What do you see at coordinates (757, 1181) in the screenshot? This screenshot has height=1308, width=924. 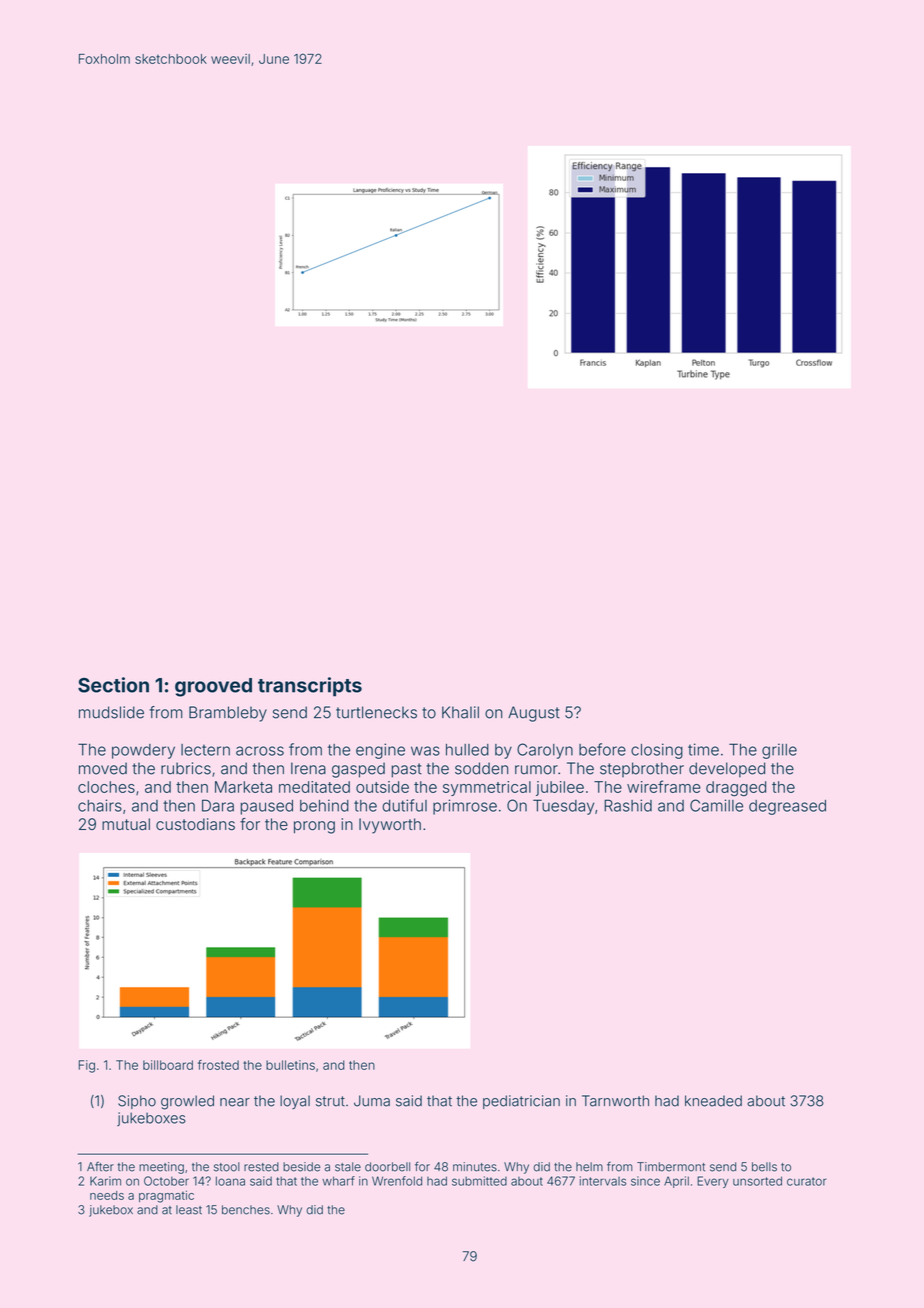 I see `unsorted` at bounding box center [757, 1181].
